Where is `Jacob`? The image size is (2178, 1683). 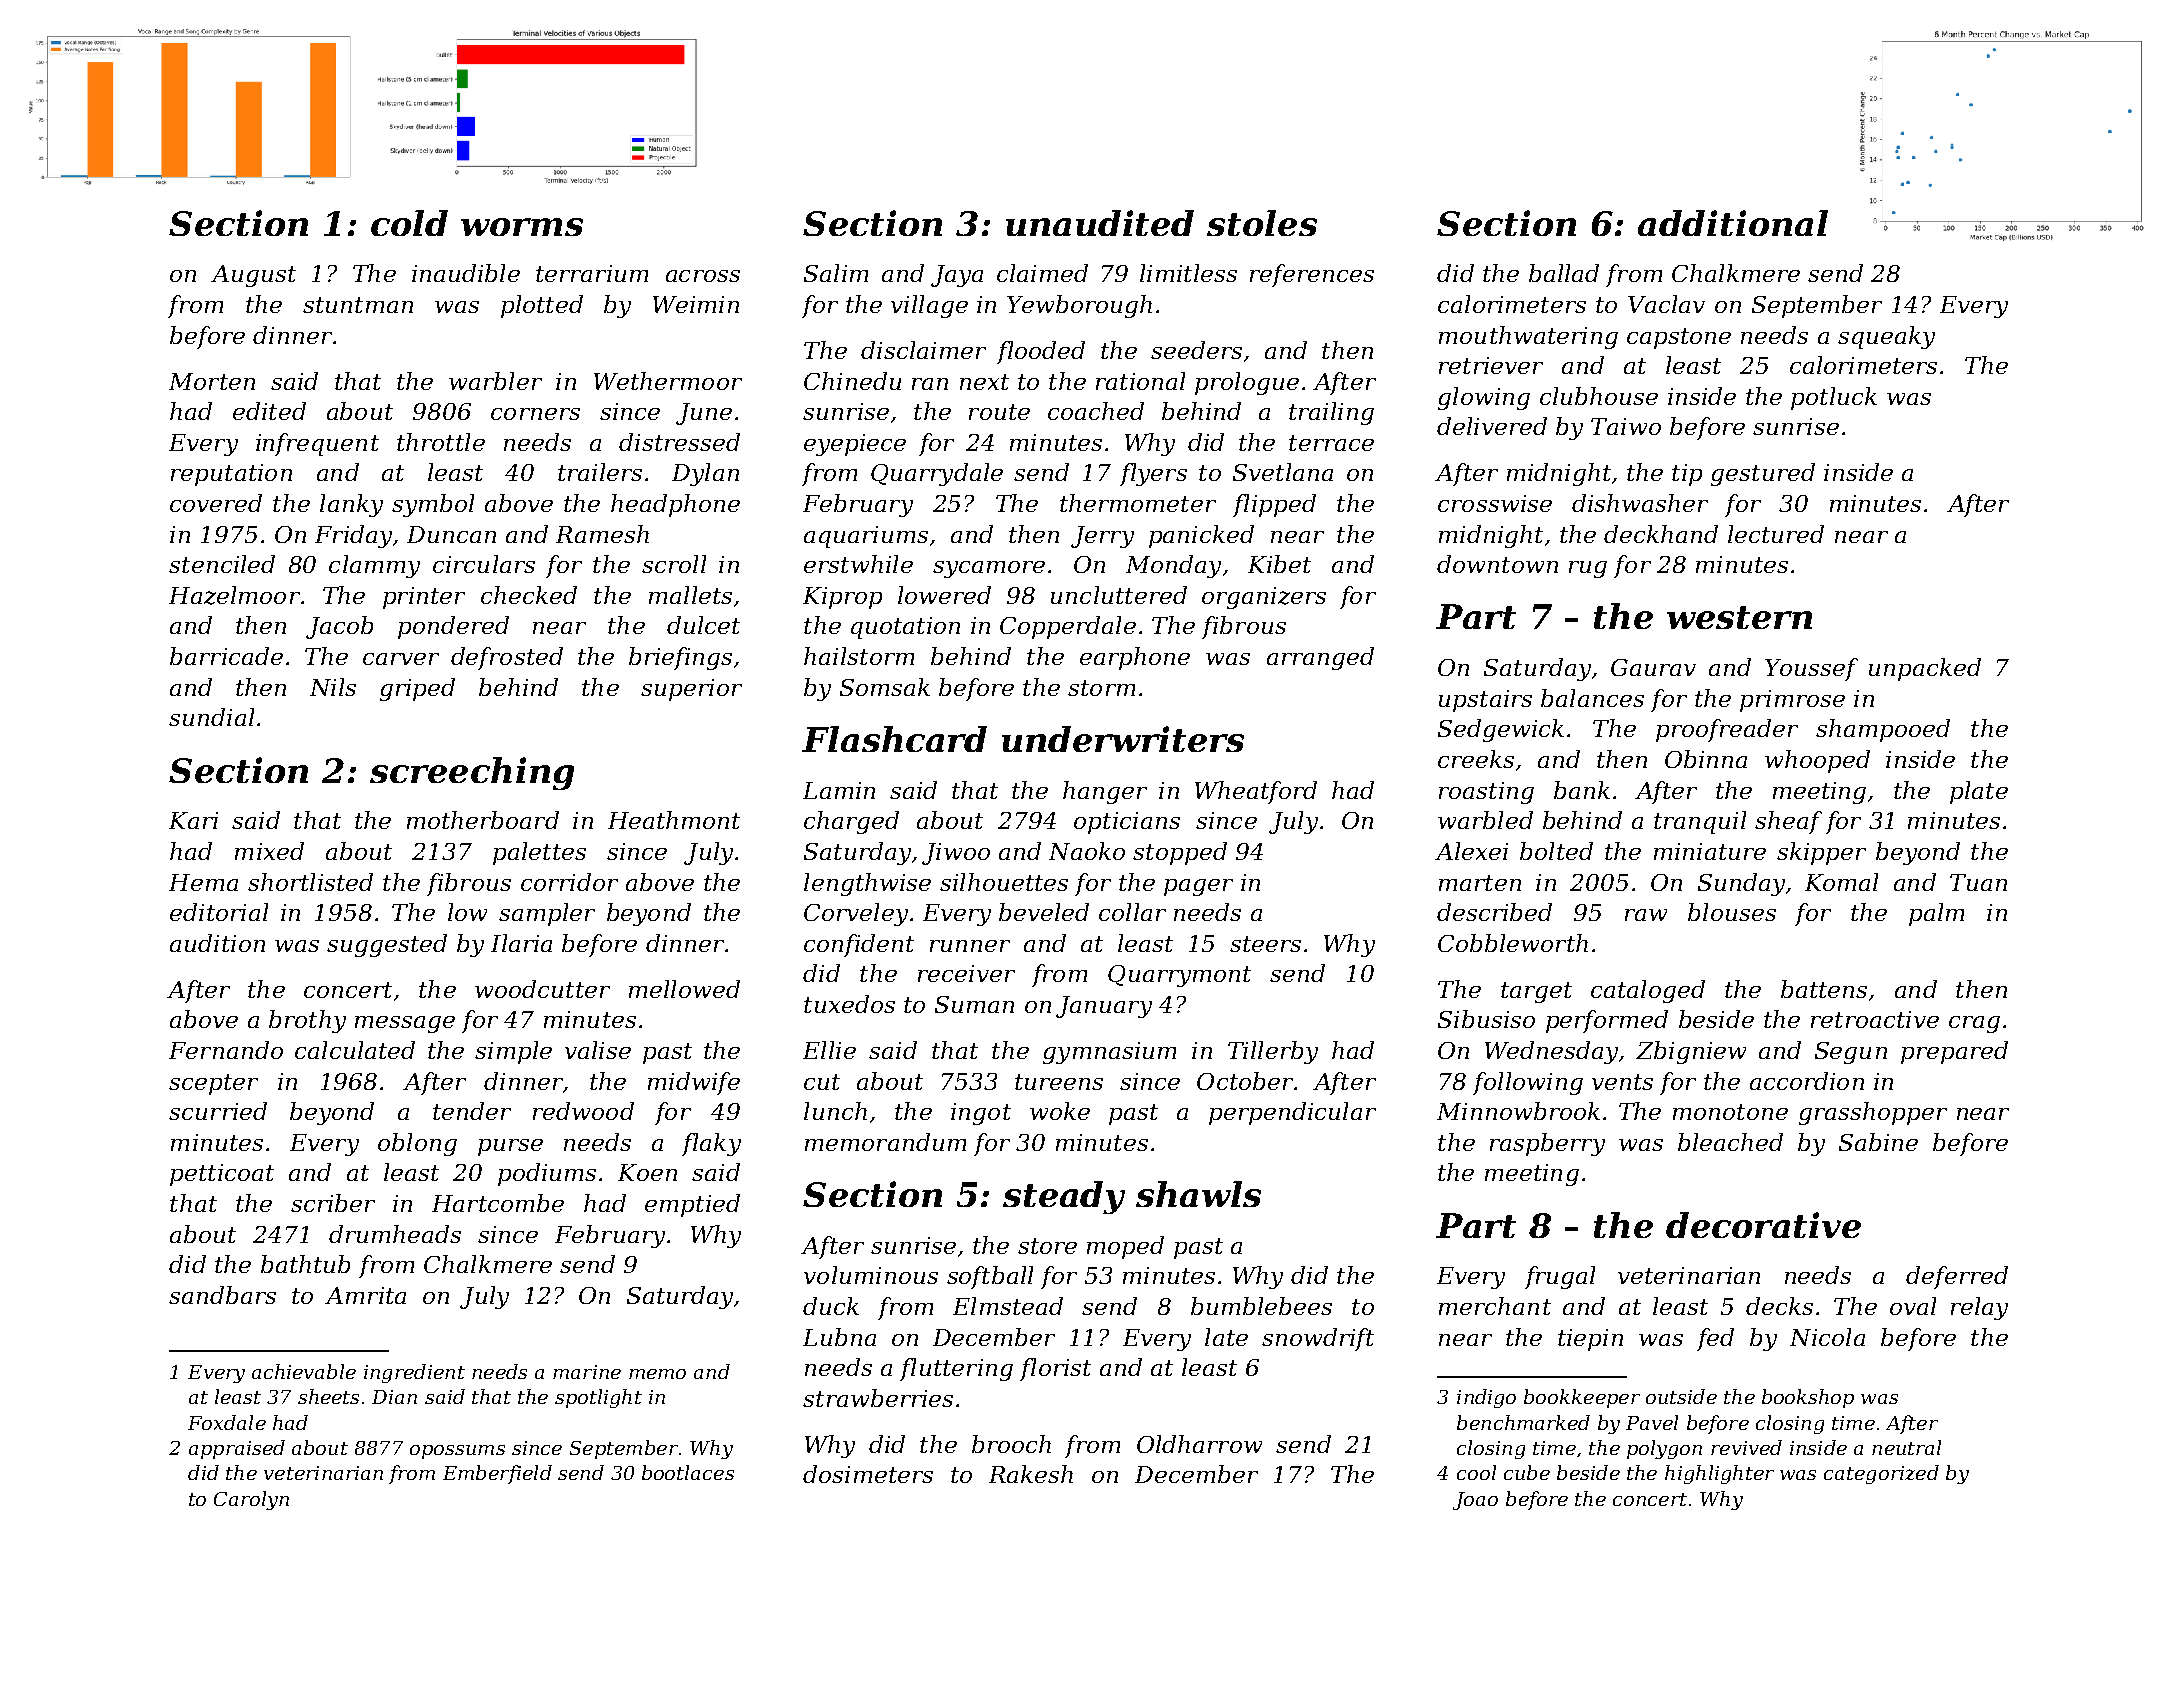 Jacob is located at coordinates (339, 627).
